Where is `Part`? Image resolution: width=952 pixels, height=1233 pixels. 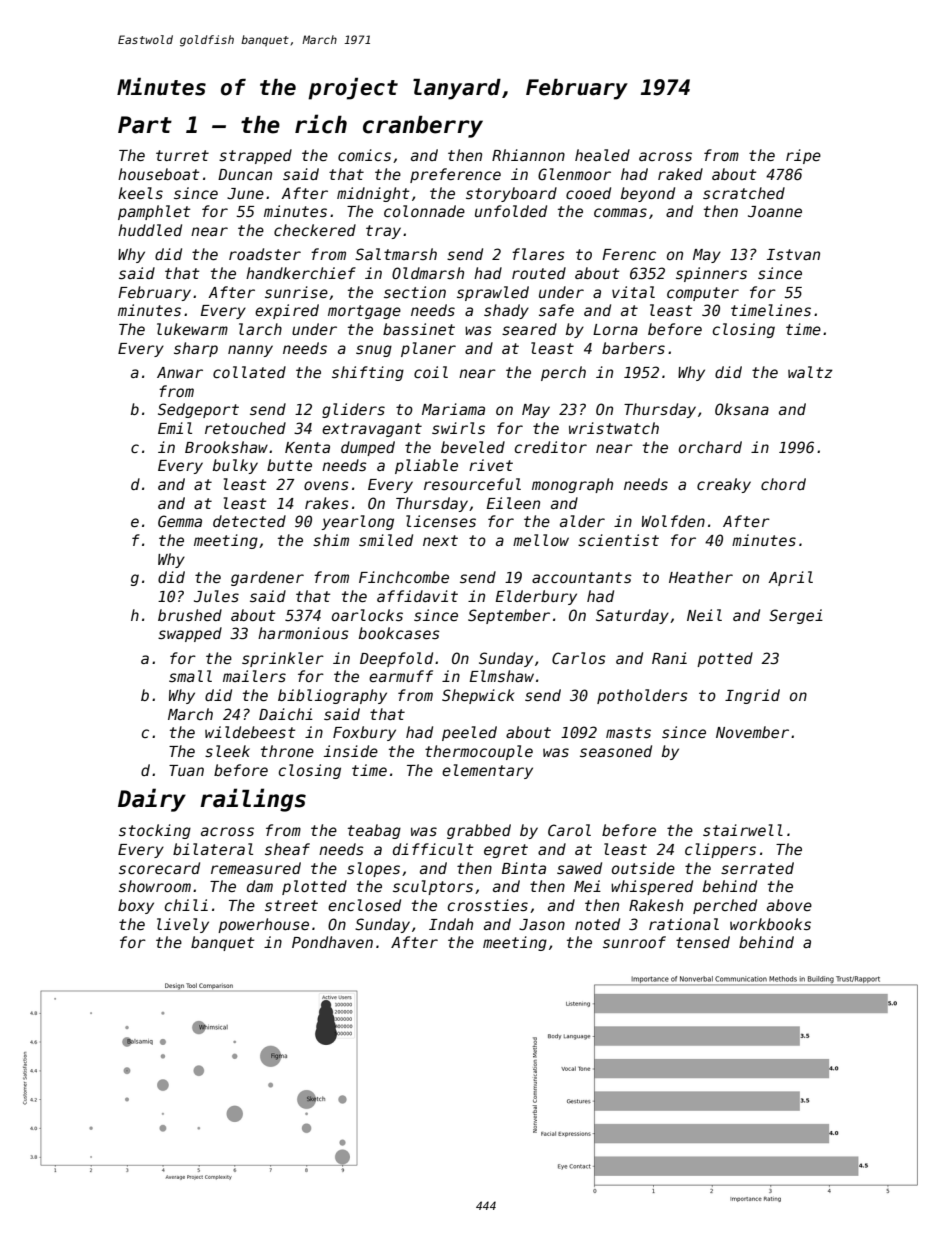 Part is located at coordinates (145, 125).
